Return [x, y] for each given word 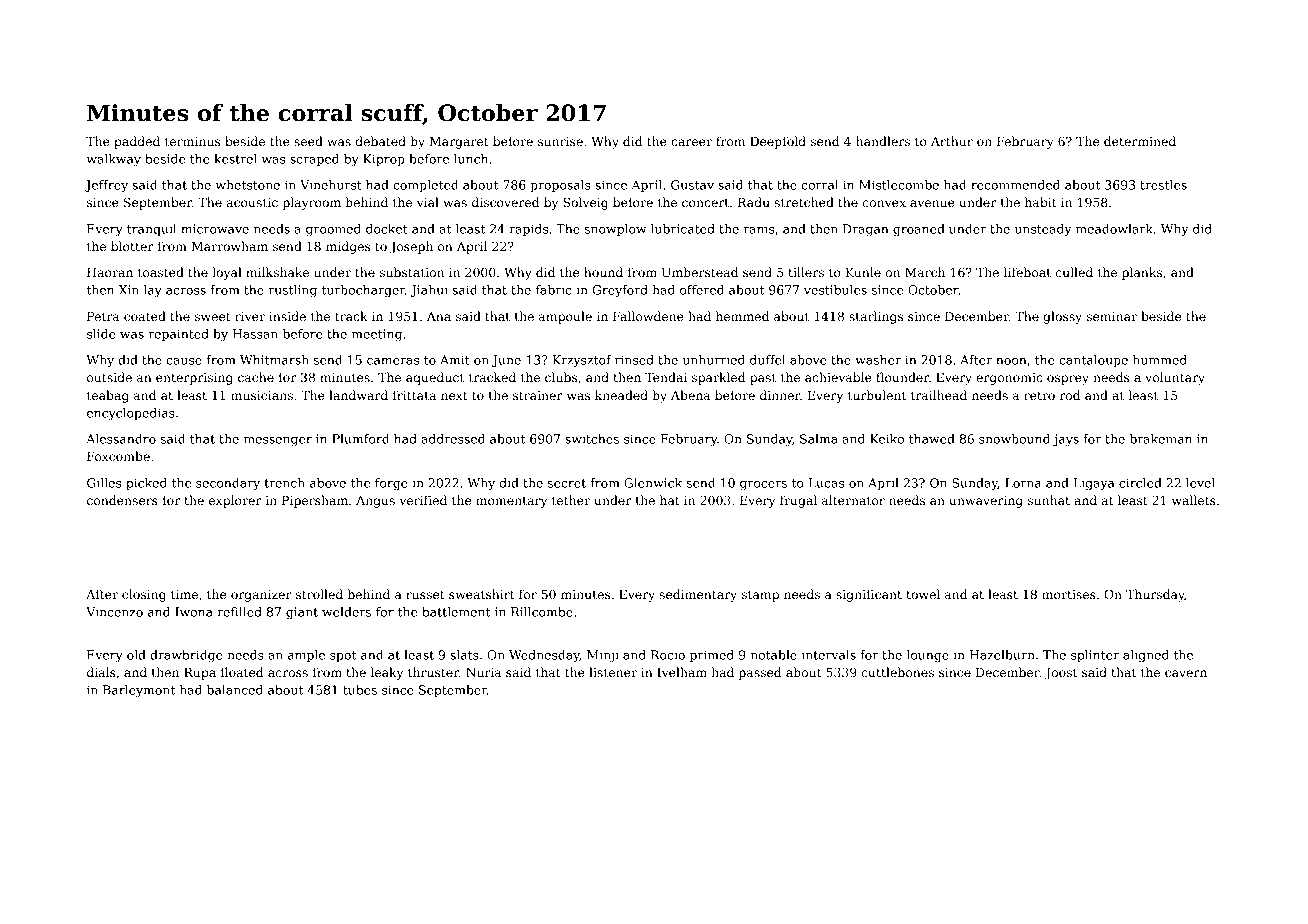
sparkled [718, 378]
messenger [278, 441]
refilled [239, 612]
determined [1140, 141]
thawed [932, 439]
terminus [192, 141]
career [691, 142]
